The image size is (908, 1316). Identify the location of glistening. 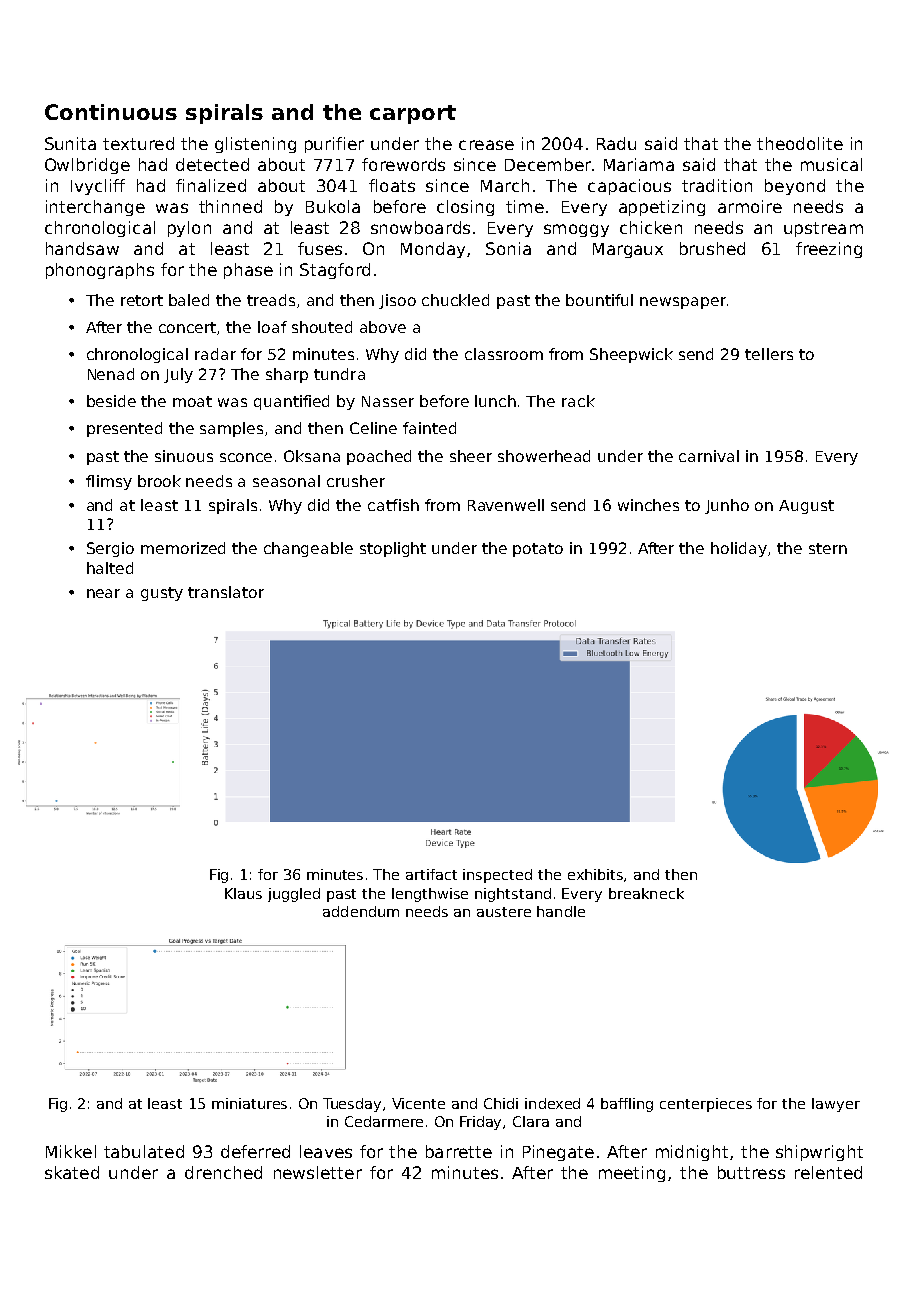
(255, 145).
